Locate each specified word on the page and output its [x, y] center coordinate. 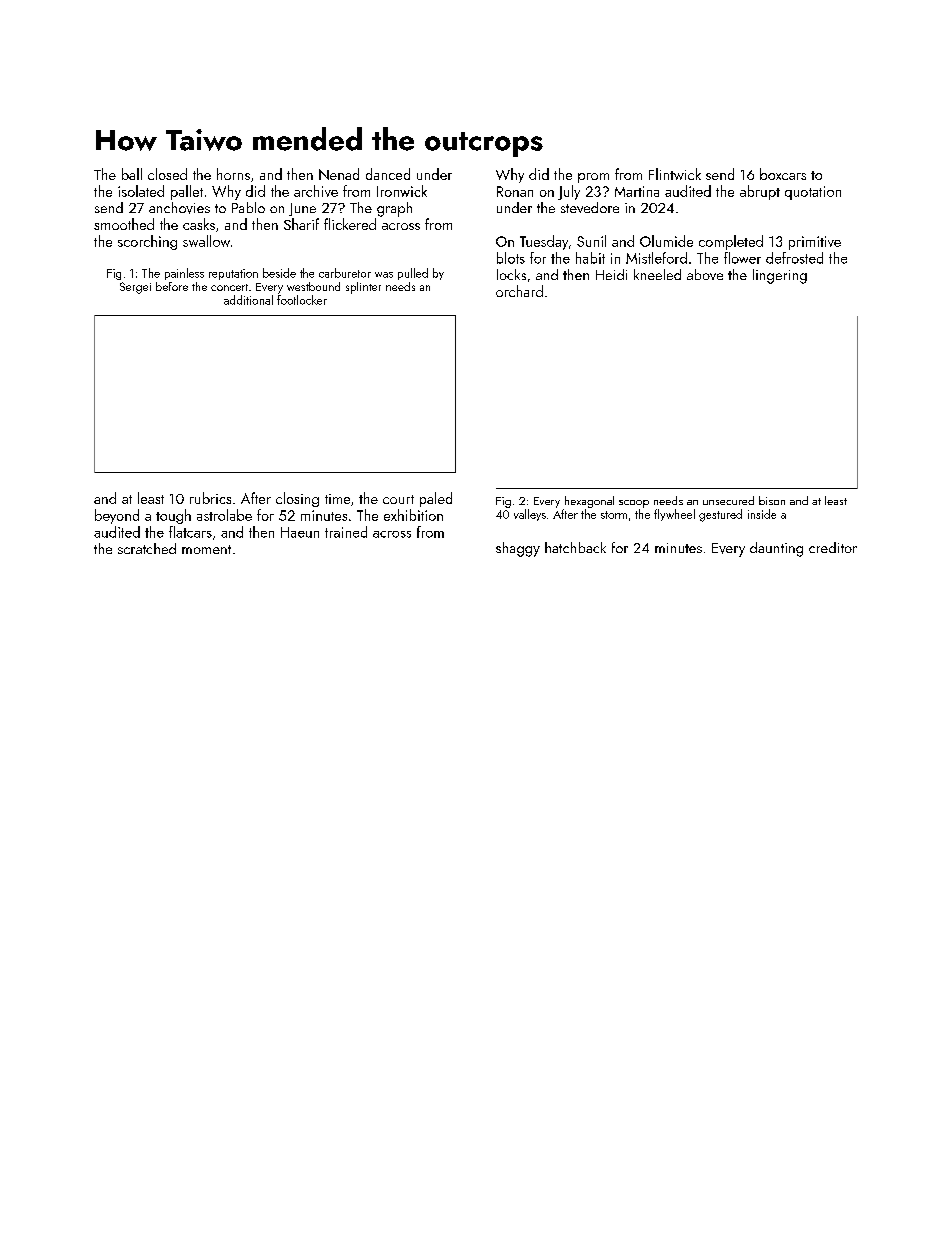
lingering [780, 276]
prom [593, 178]
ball [132, 174]
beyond [117, 516]
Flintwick [675, 174]
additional [248, 300]
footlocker [302, 300]
